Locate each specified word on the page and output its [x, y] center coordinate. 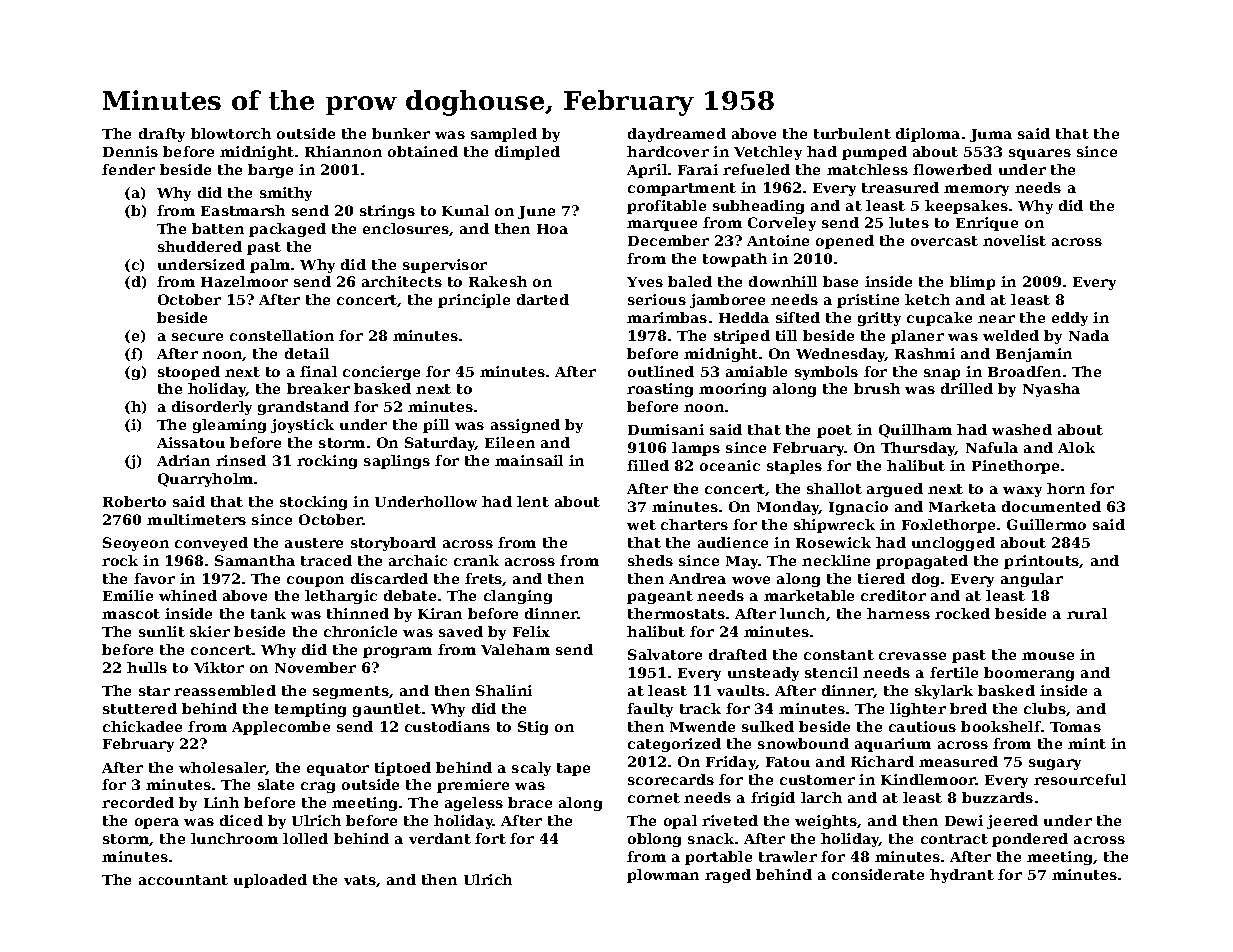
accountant [183, 880]
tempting [310, 710]
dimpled [527, 153]
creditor [893, 595]
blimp [972, 283]
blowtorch [231, 133]
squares [1040, 154]
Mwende [702, 726]
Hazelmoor [244, 281]
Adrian [183, 460]
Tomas [1075, 727]
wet [641, 525]
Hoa [552, 229]
